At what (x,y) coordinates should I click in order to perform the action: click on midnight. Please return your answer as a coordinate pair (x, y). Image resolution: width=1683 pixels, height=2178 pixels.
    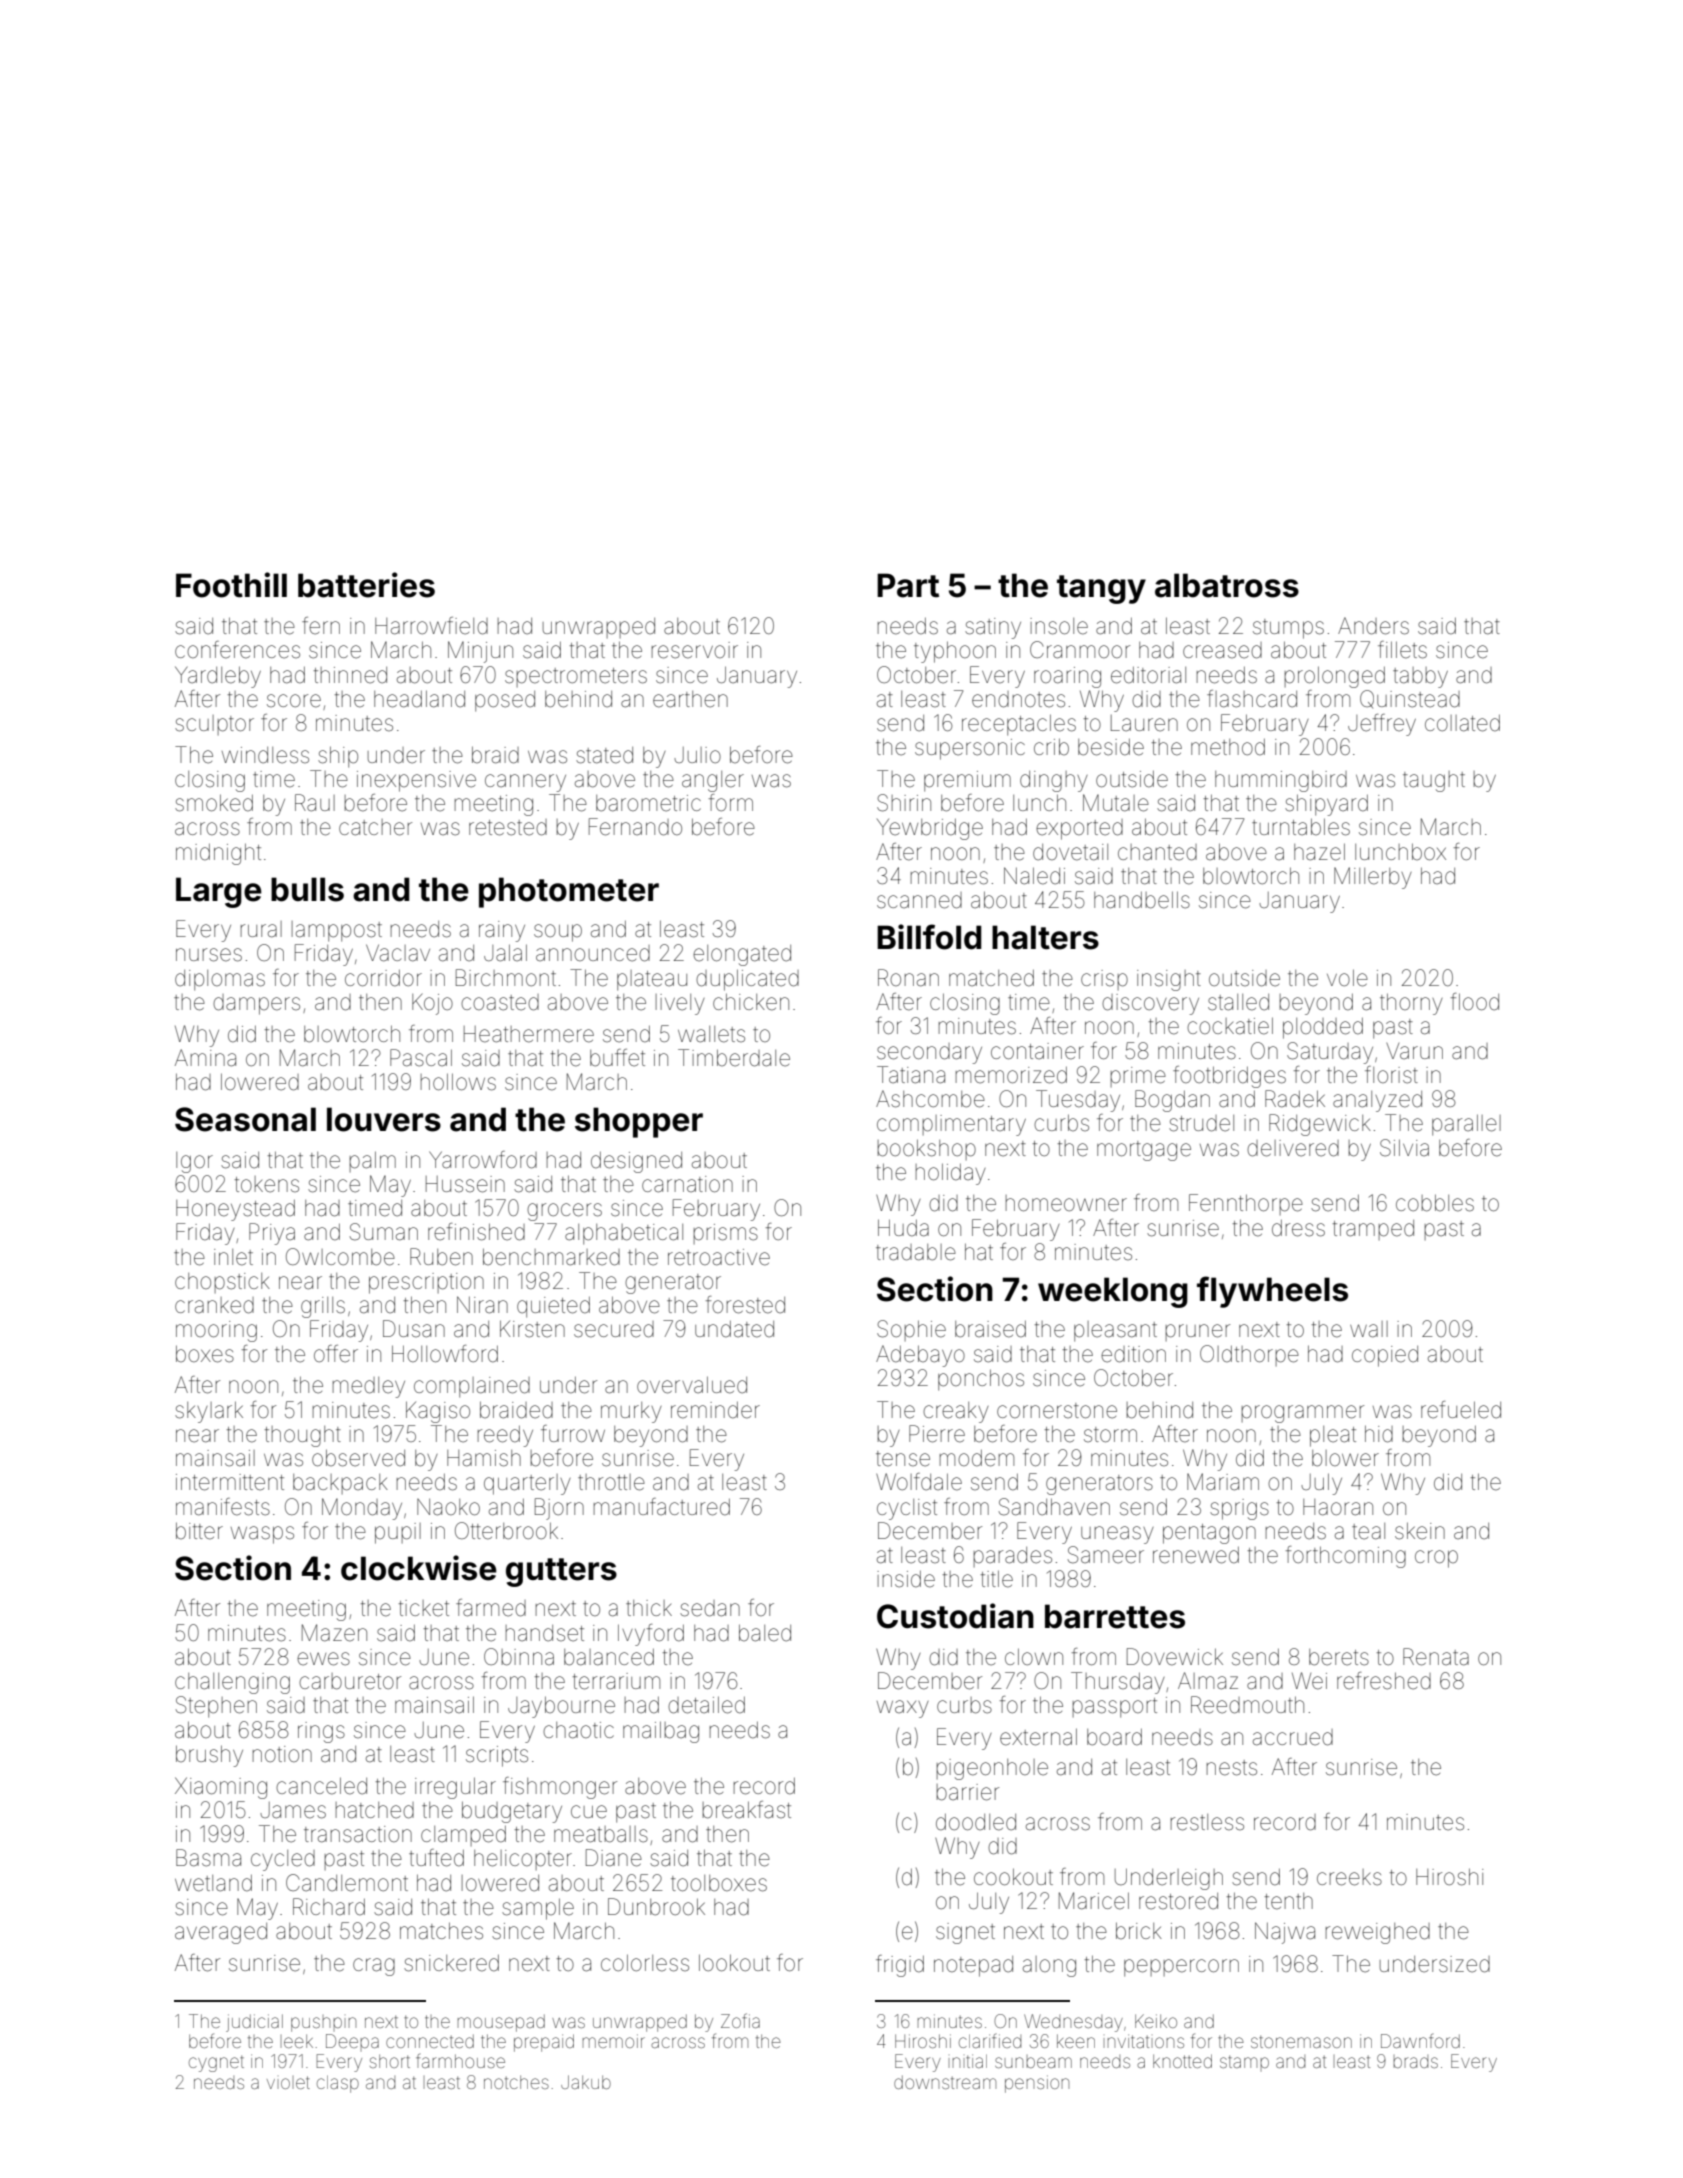
    Looking at the image, I should click on (218, 854).
